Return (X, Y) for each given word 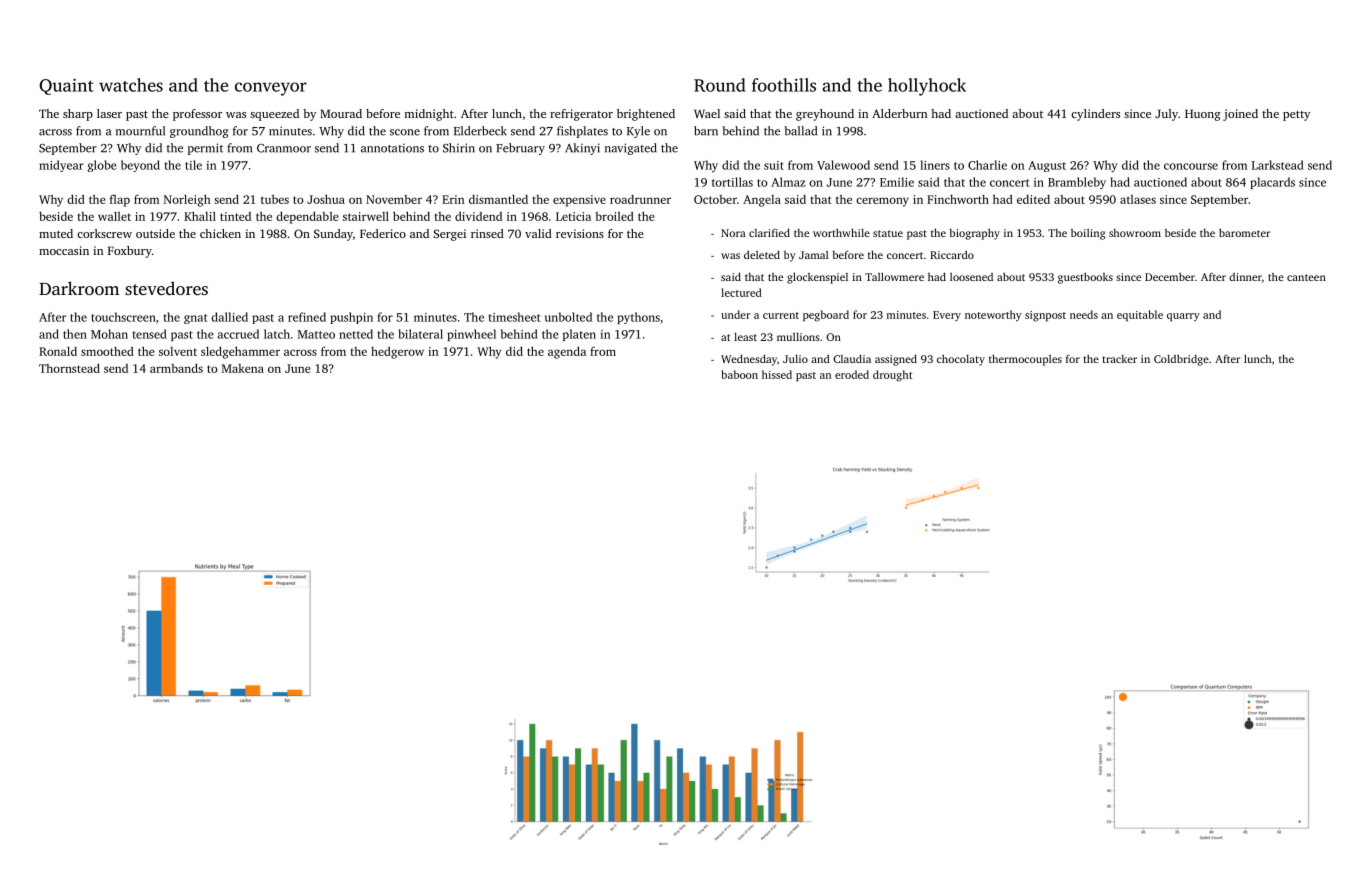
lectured (741, 292)
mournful (140, 131)
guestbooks (1085, 278)
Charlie (987, 165)
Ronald (58, 351)
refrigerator (581, 115)
